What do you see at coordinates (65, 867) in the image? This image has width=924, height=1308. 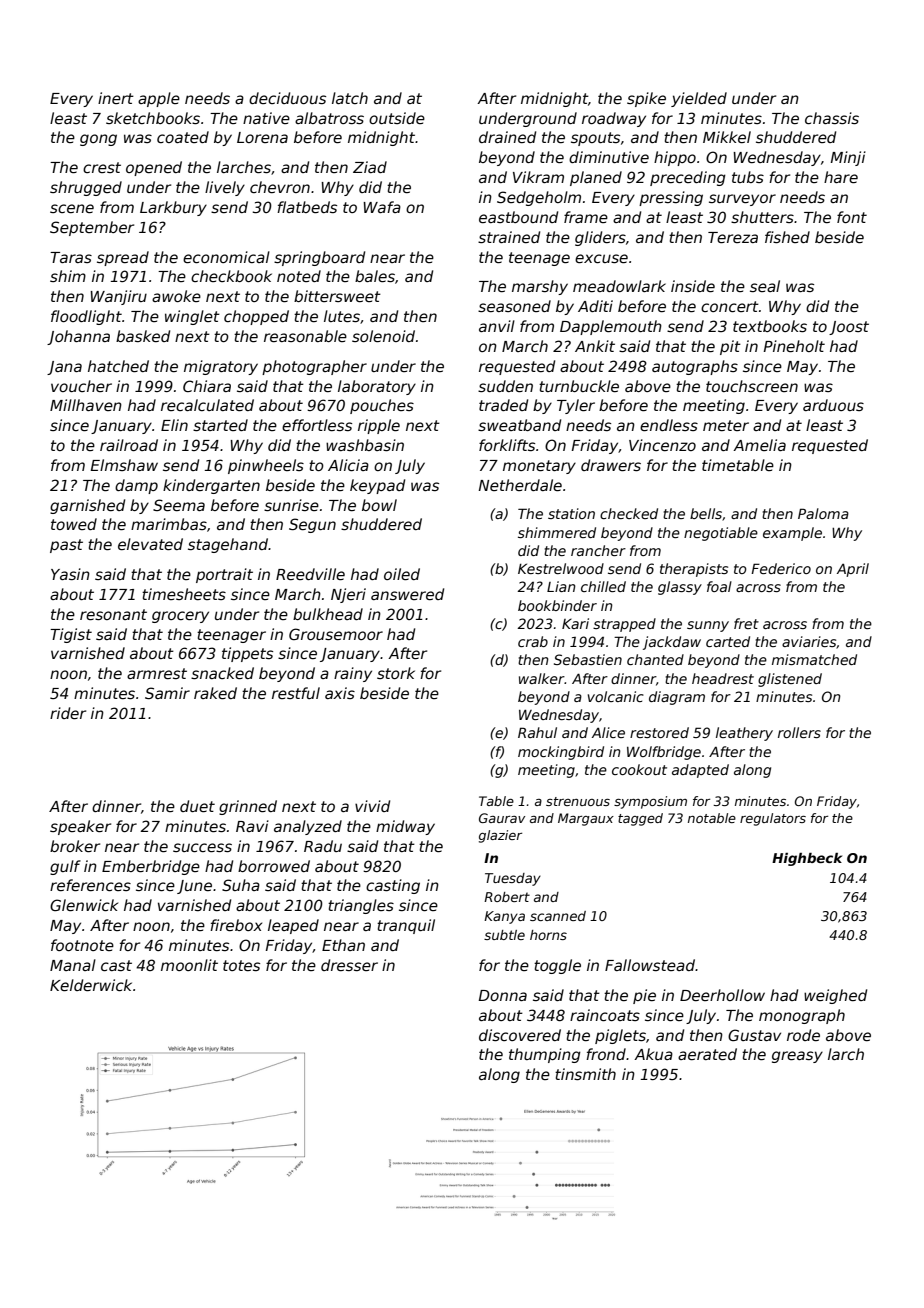 I see `gulf` at bounding box center [65, 867].
